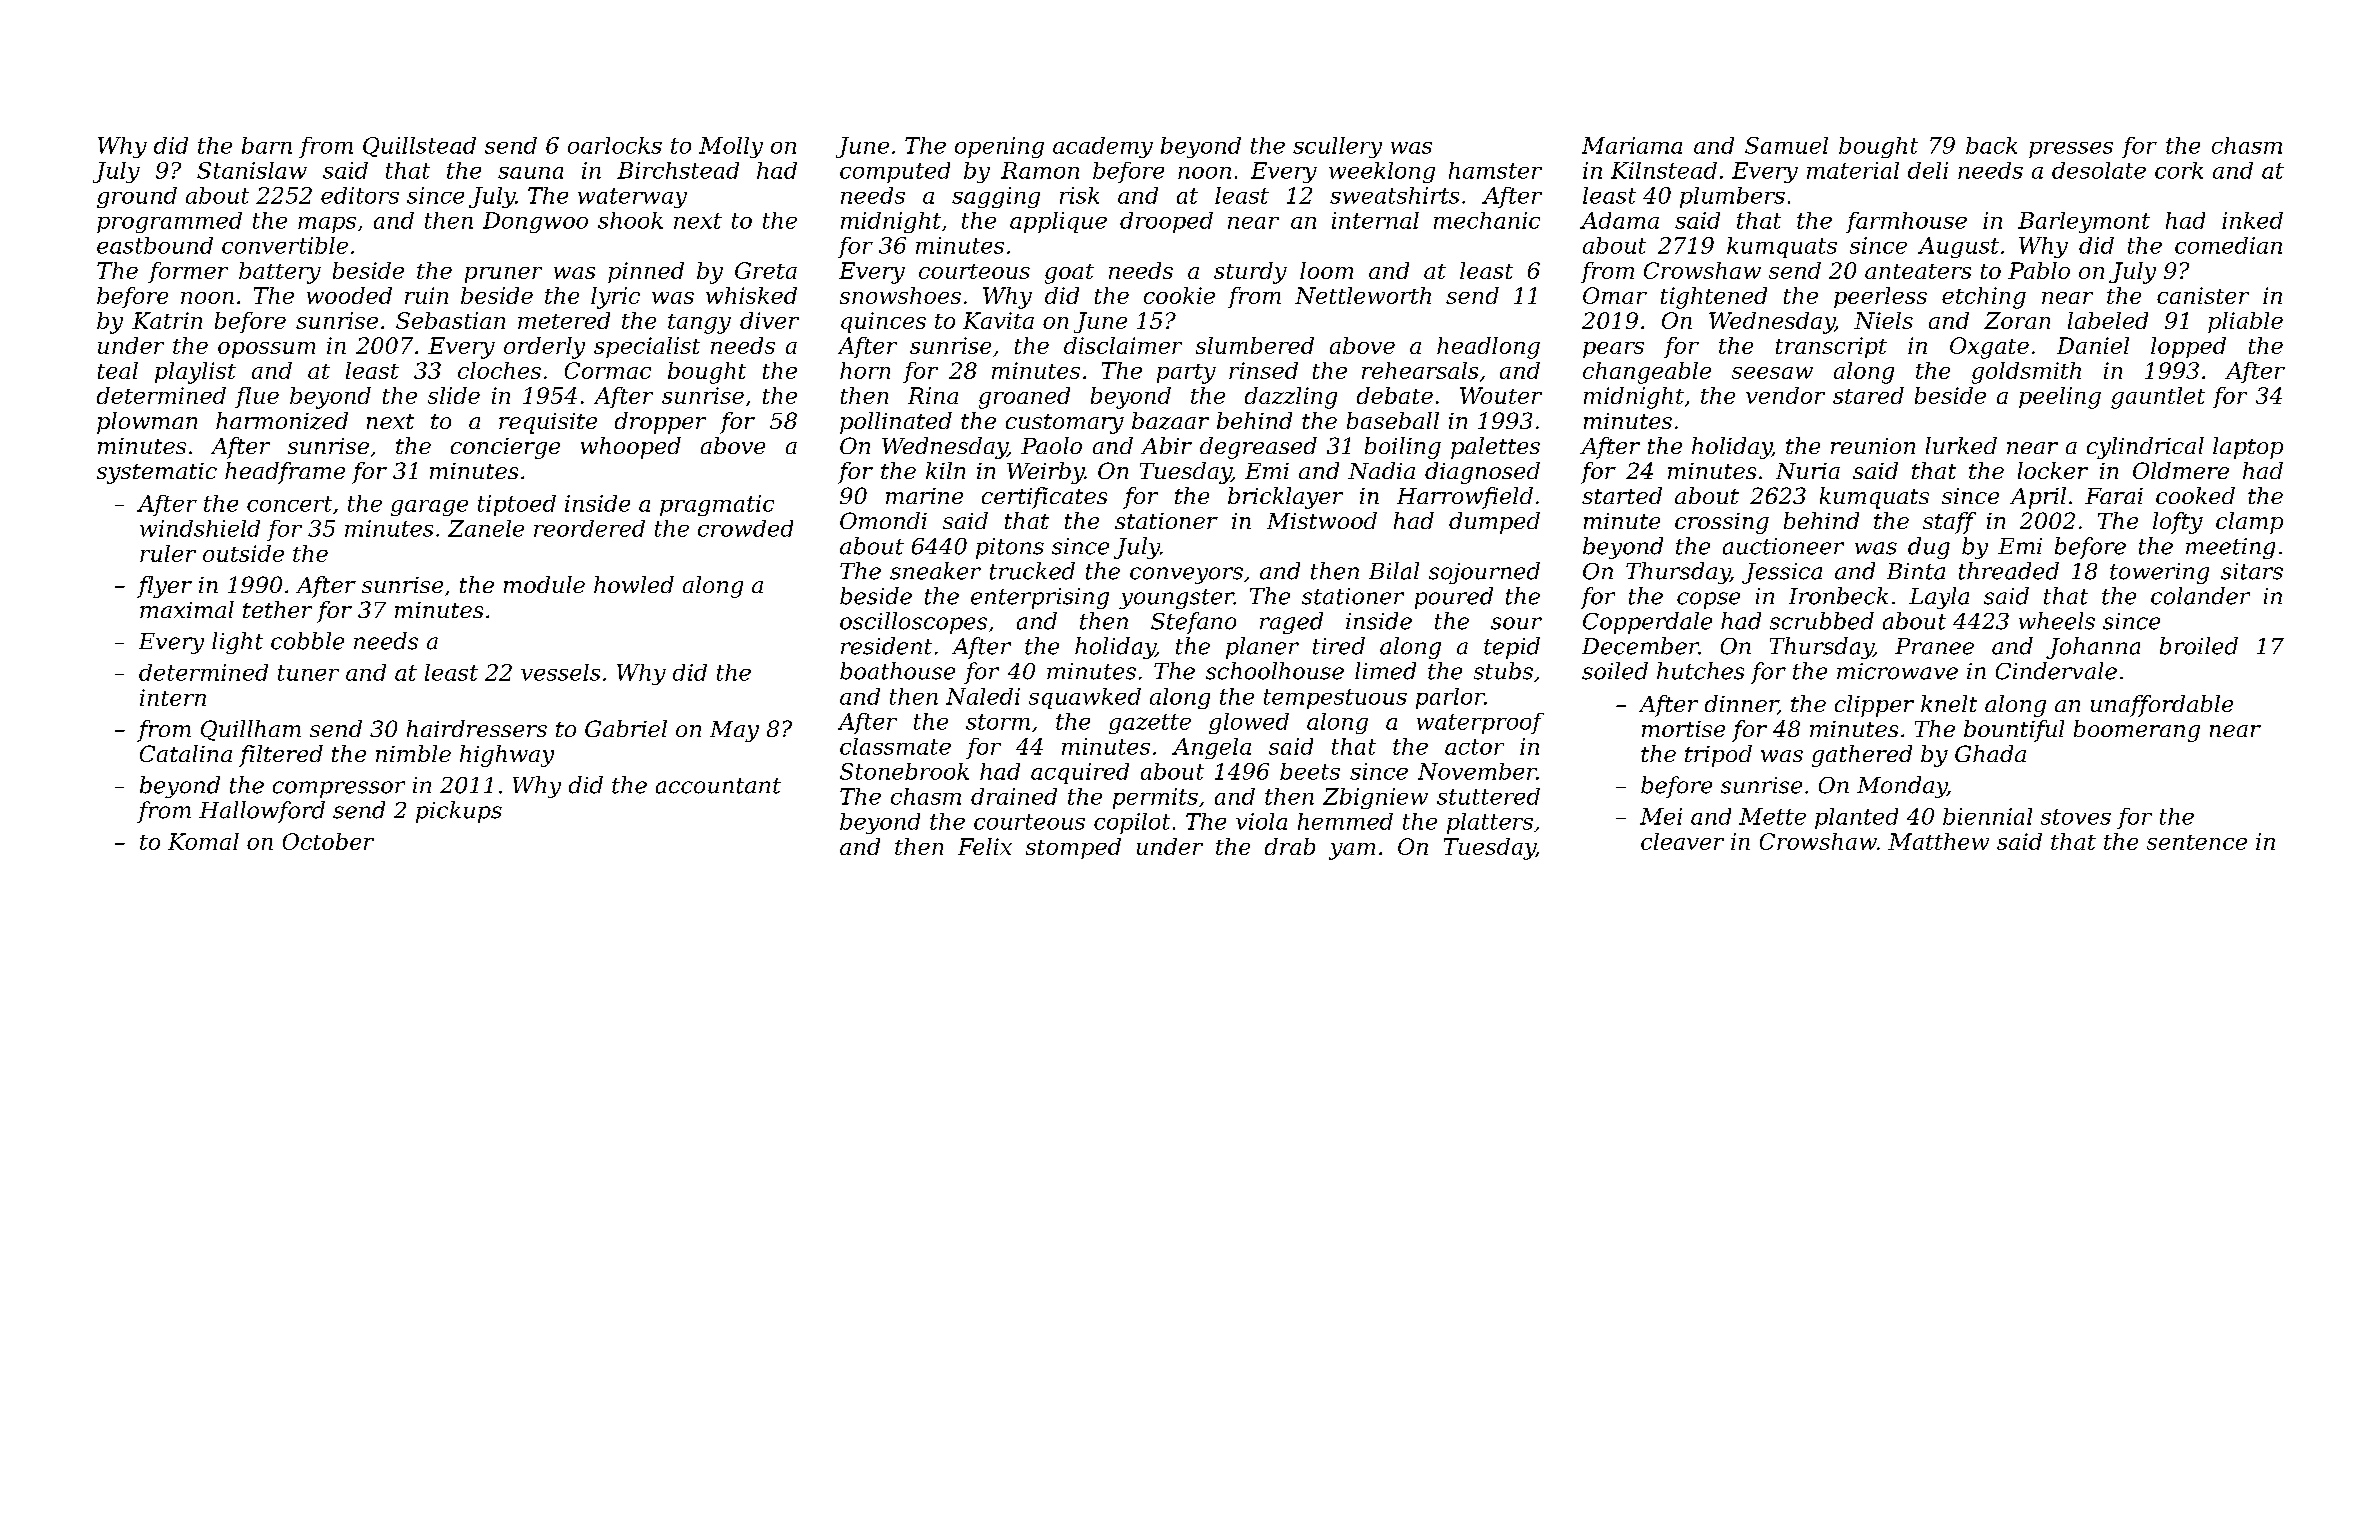  What do you see at coordinates (1014, 796) in the page?
I see `drained` at bounding box center [1014, 796].
